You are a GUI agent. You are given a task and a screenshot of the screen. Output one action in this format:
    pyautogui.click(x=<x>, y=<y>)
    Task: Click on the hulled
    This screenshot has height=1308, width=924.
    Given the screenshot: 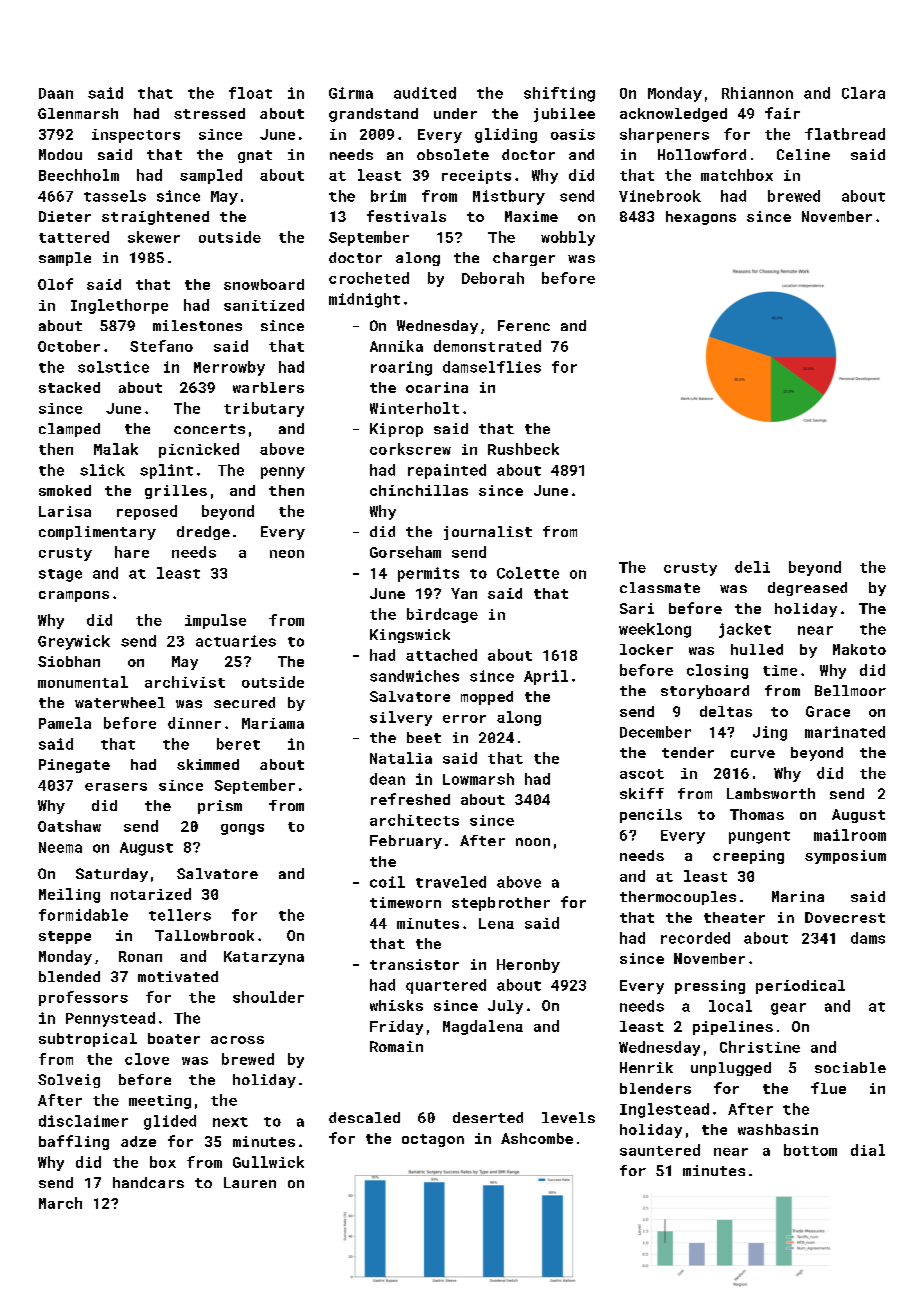 What is the action you would take?
    pyautogui.click(x=757, y=649)
